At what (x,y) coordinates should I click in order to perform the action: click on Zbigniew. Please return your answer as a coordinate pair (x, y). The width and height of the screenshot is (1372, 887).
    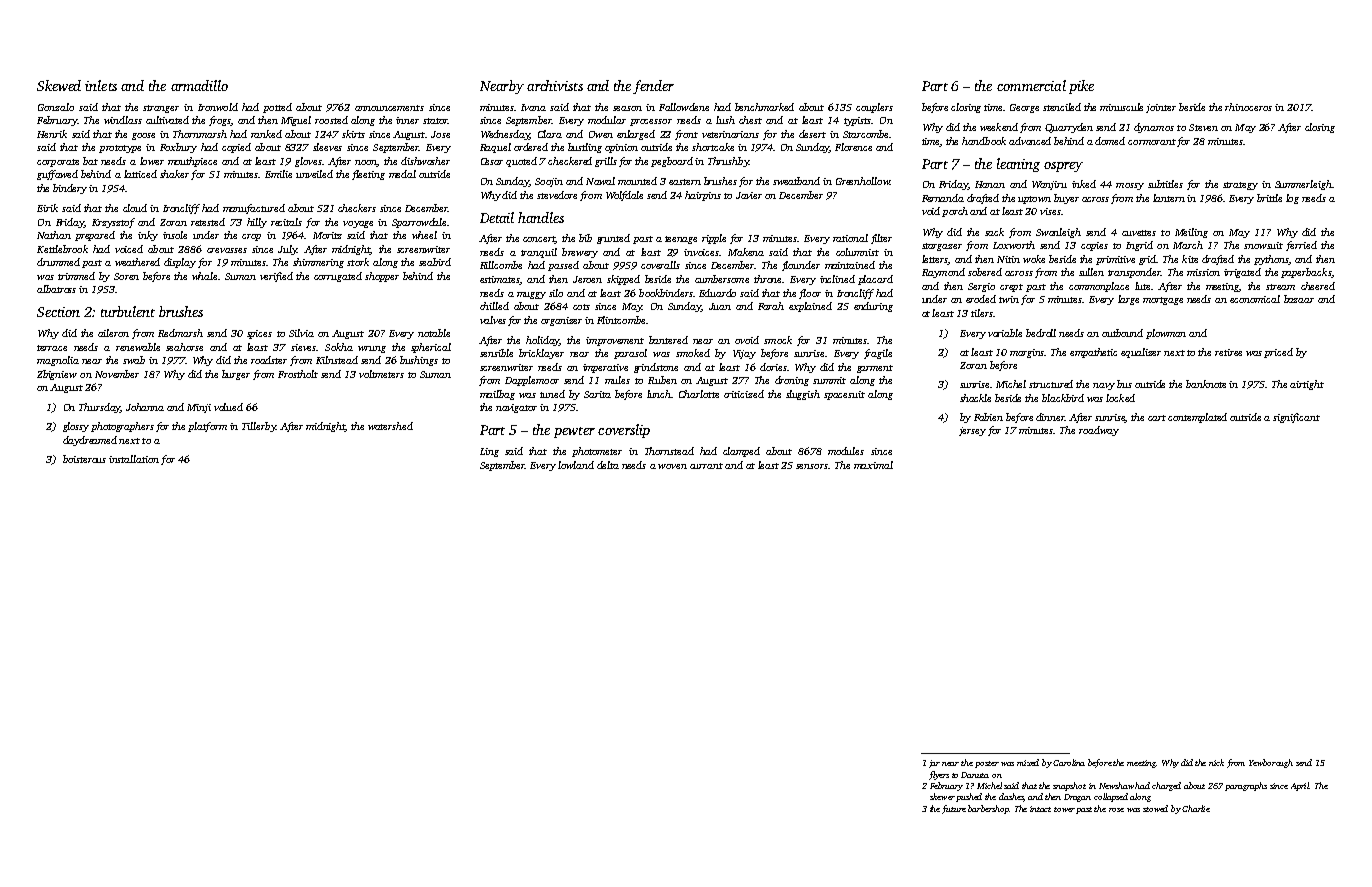
    Looking at the image, I should click on (57, 375).
